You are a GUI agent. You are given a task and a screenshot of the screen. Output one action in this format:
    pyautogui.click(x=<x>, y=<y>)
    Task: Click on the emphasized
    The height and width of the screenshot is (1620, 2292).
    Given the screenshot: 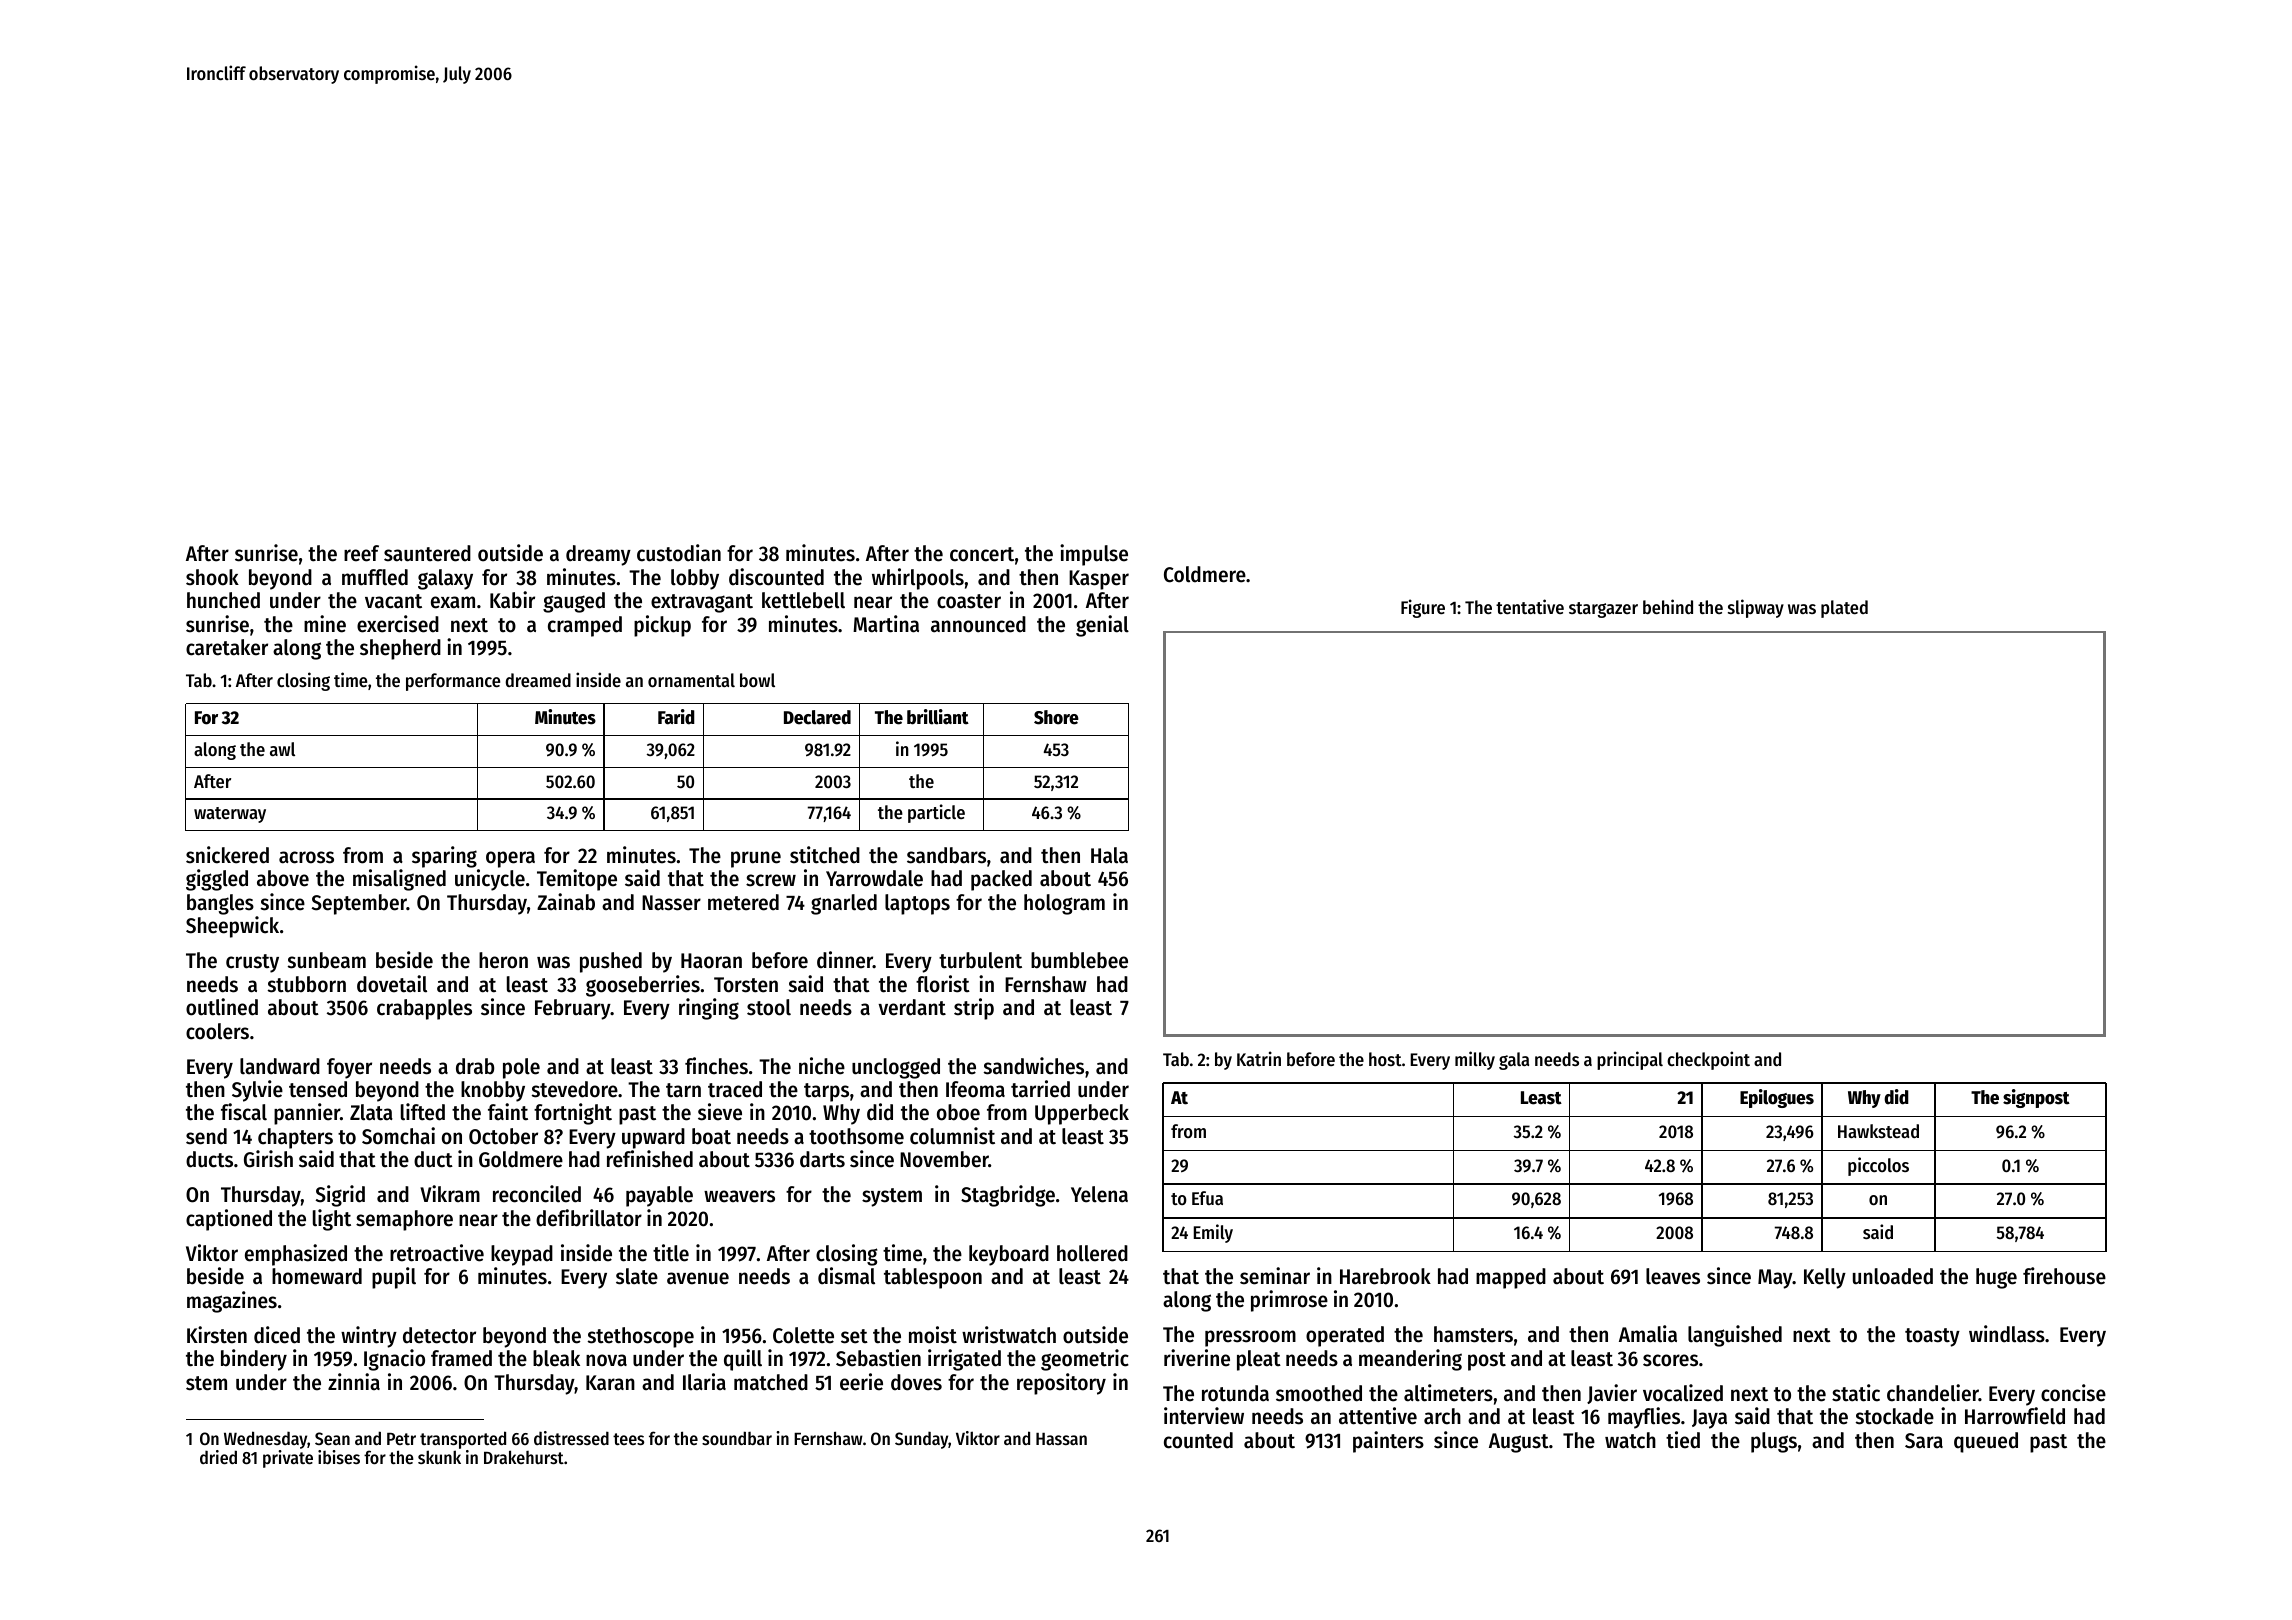 What is the action you would take?
    pyautogui.click(x=296, y=1255)
